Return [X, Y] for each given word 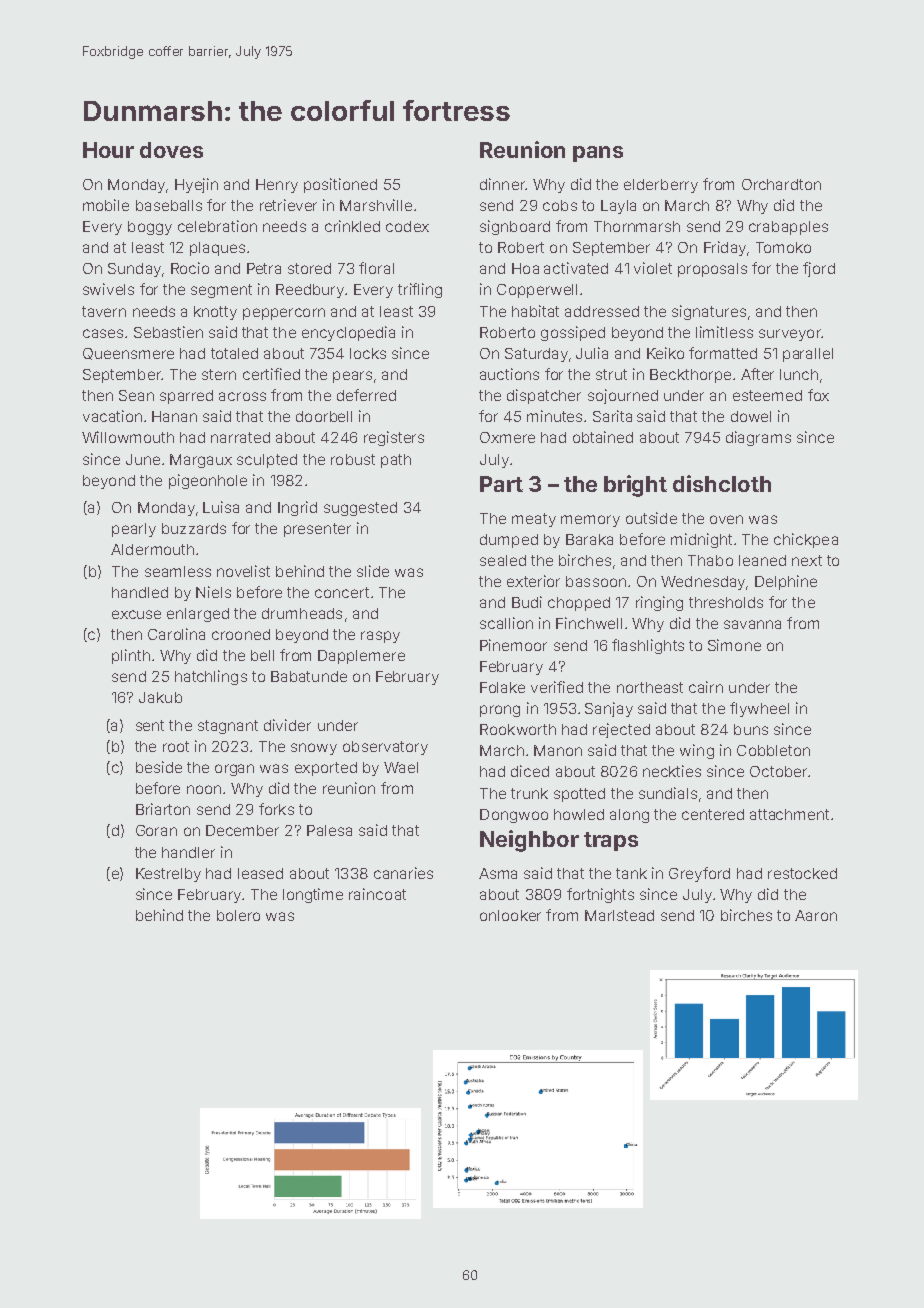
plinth [131, 656]
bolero [238, 915]
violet [653, 268]
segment [221, 291]
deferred [366, 395]
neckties [672, 771]
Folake [502, 687]
